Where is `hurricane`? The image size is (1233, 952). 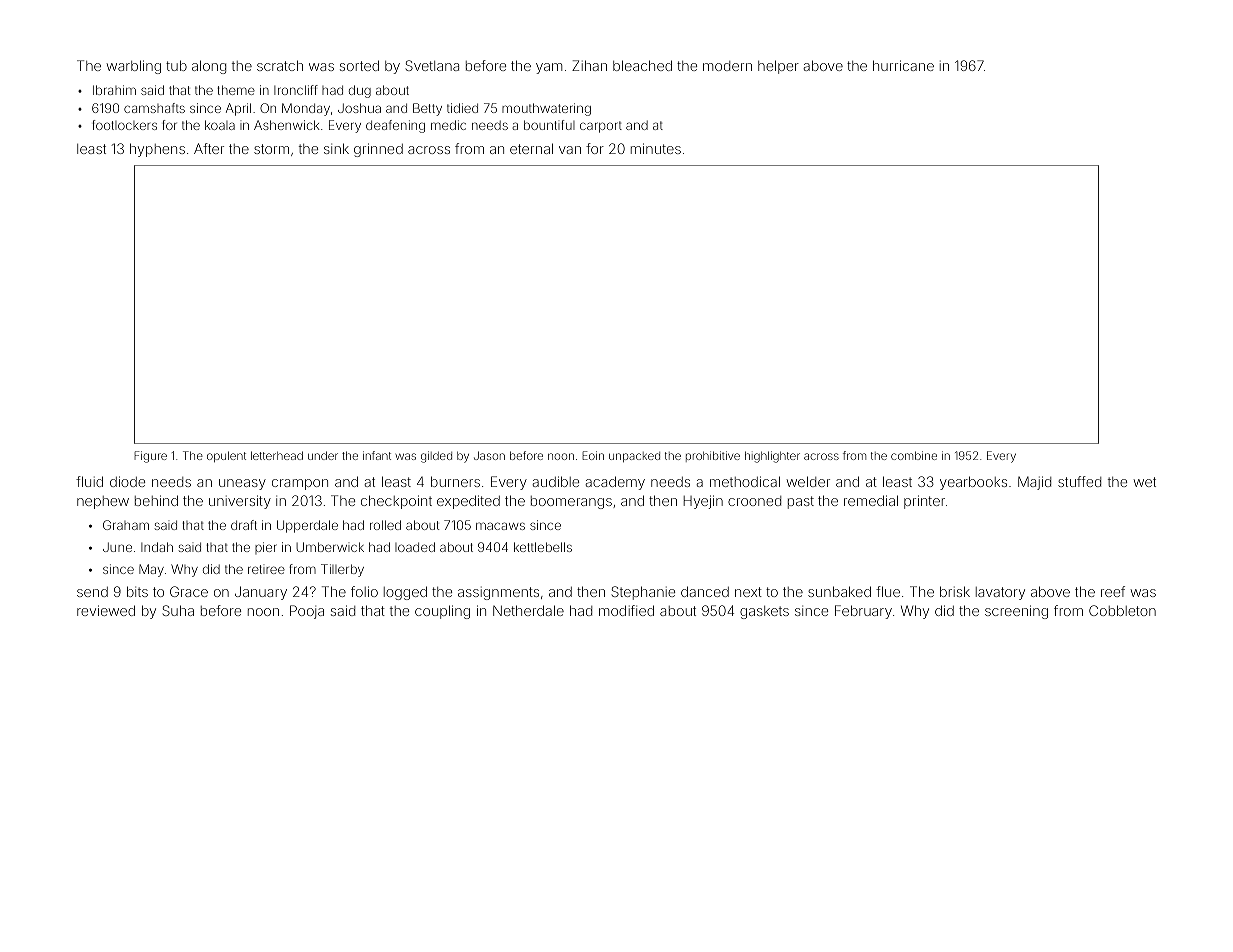
hurricane is located at coordinates (903, 65).
